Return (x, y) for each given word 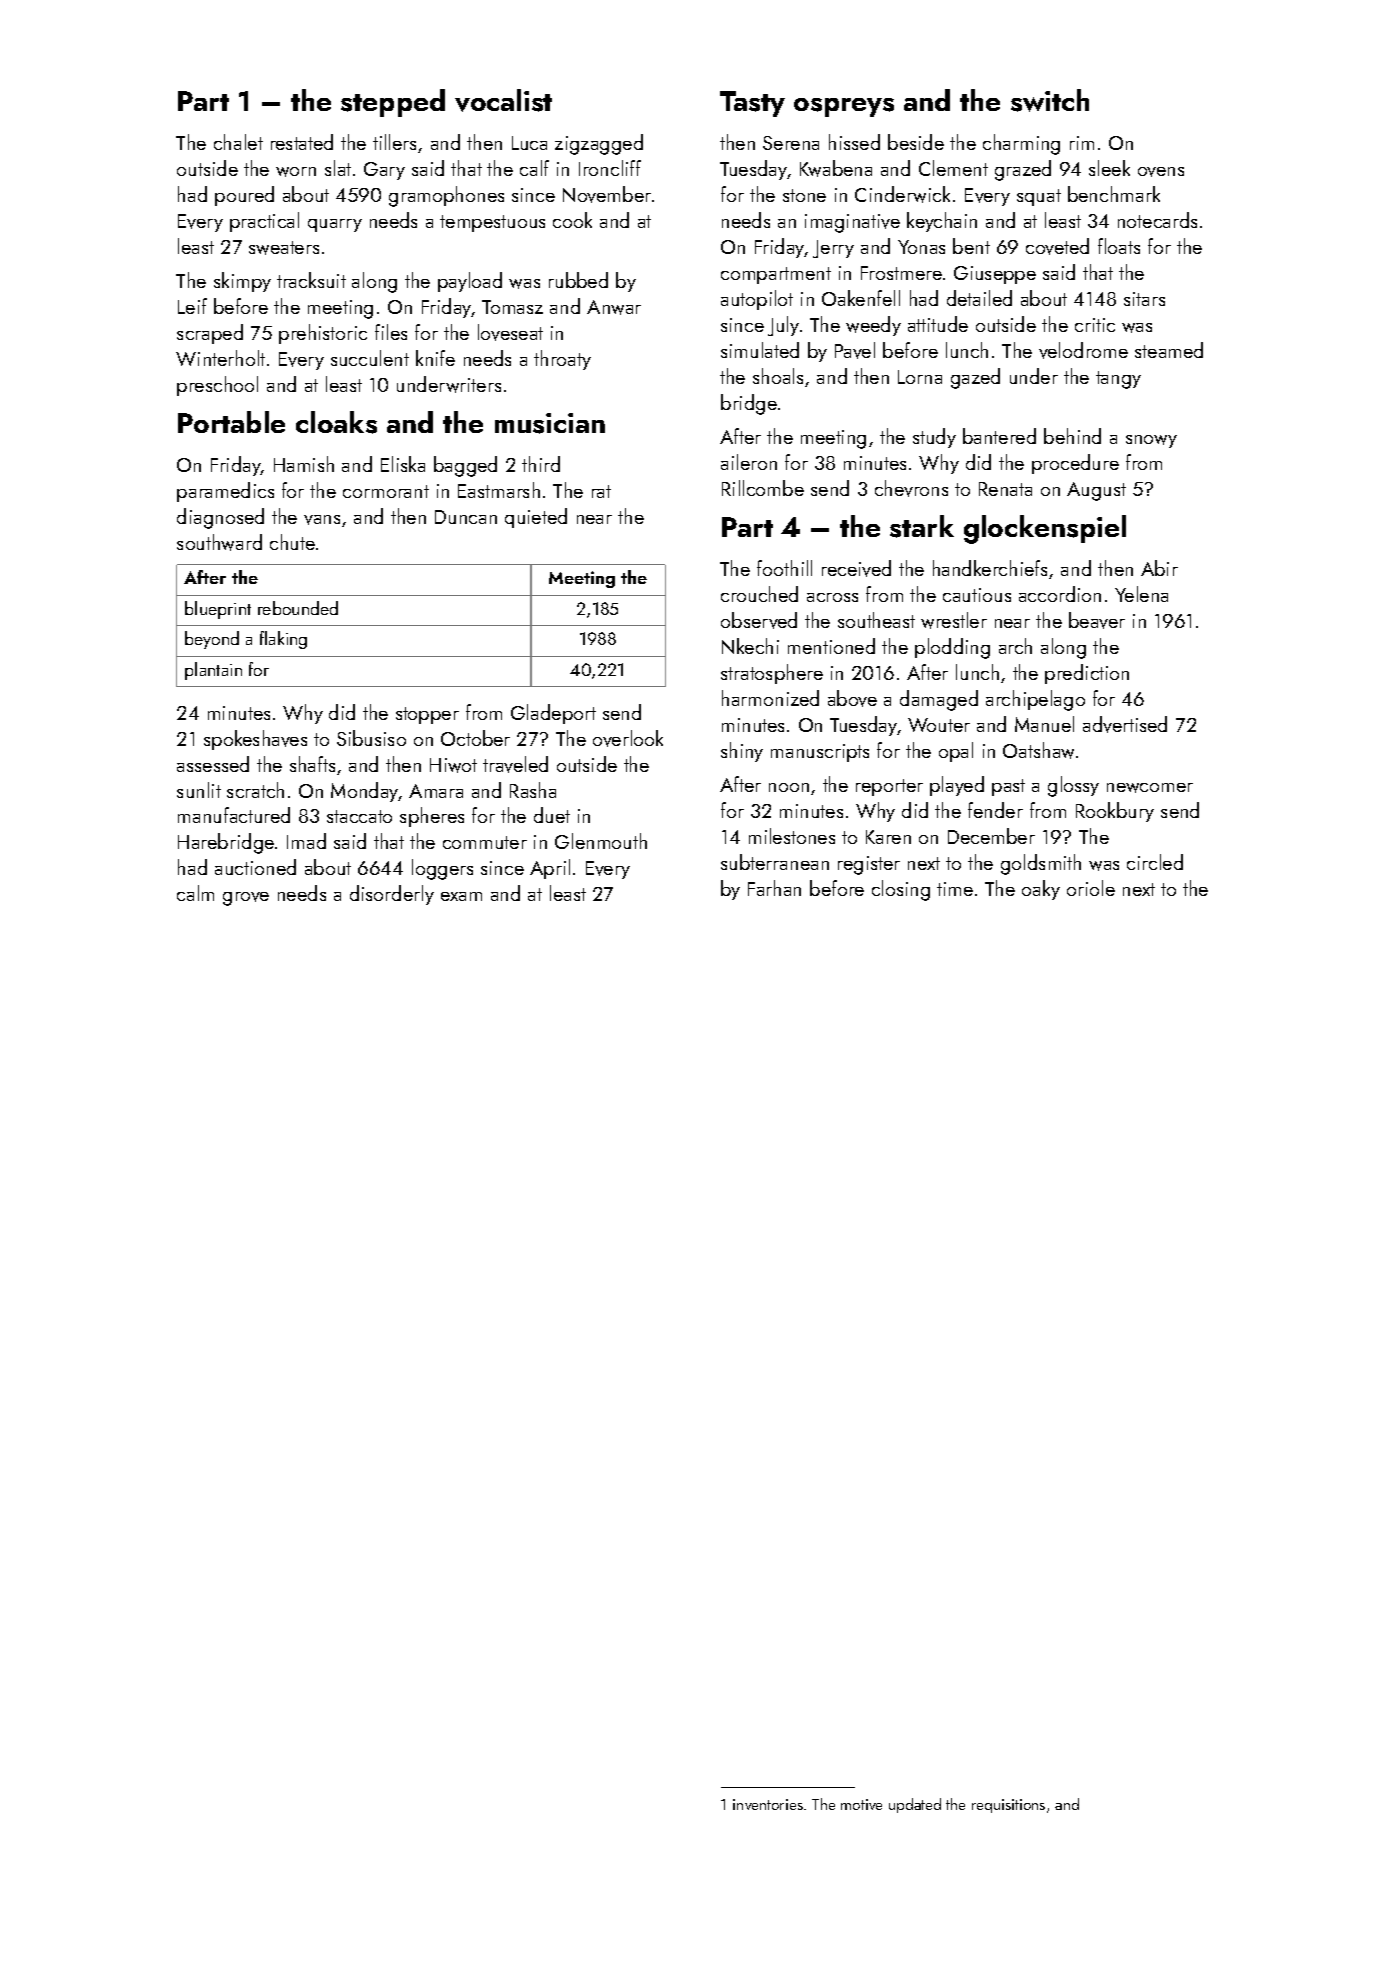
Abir (1159, 568)
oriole (1091, 888)
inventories (768, 1804)
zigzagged (599, 144)
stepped (393, 103)
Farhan (774, 888)
